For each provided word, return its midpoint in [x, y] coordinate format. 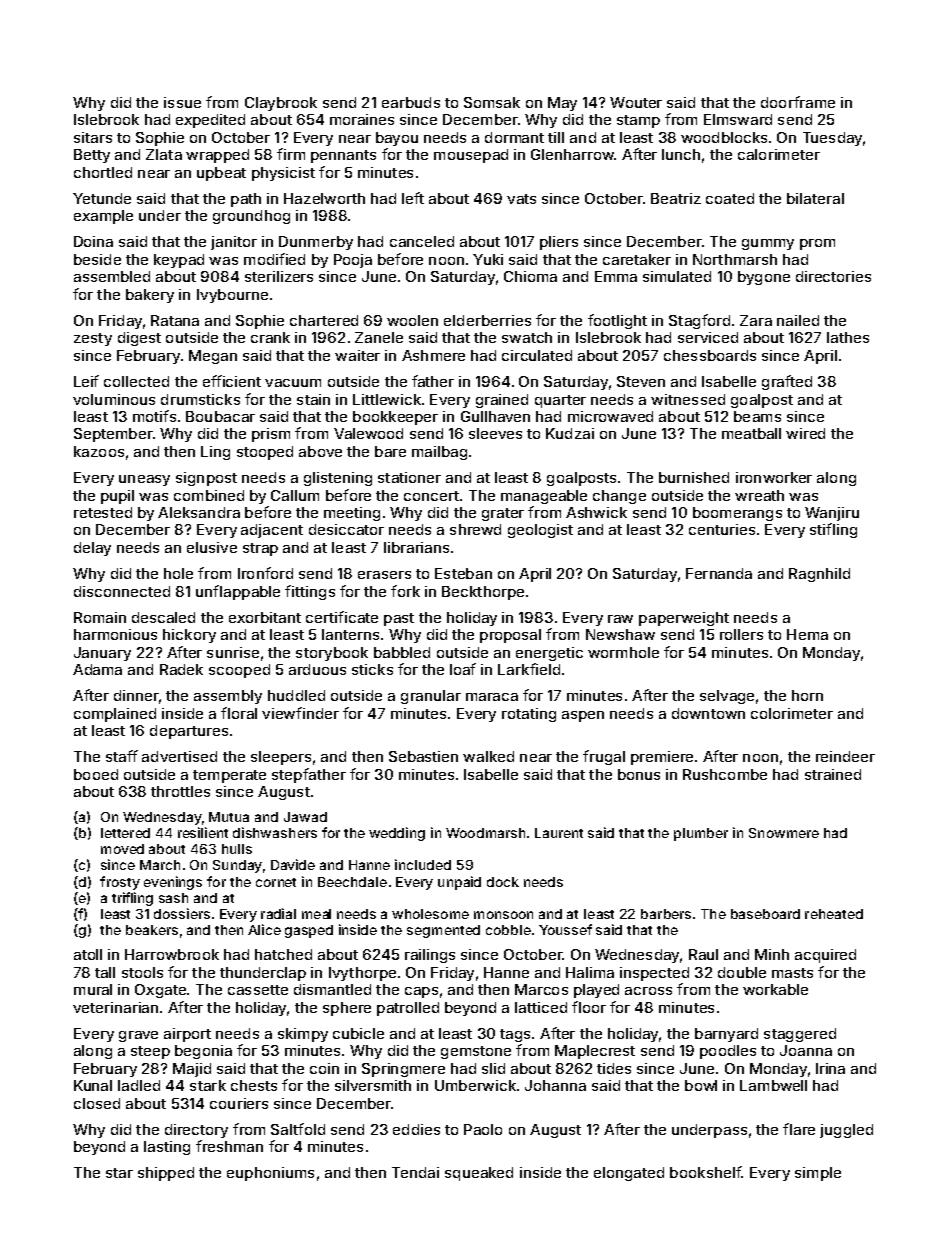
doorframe [798, 102]
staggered [800, 1035]
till [556, 137]
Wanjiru [832, 514]
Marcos [541, 989]
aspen [583, 716]
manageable [544, 497]
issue [182, 102]
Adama [97, 669]
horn [807, 695]
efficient [232, 381]
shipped [166, 1174]
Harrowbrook [172, 954]
